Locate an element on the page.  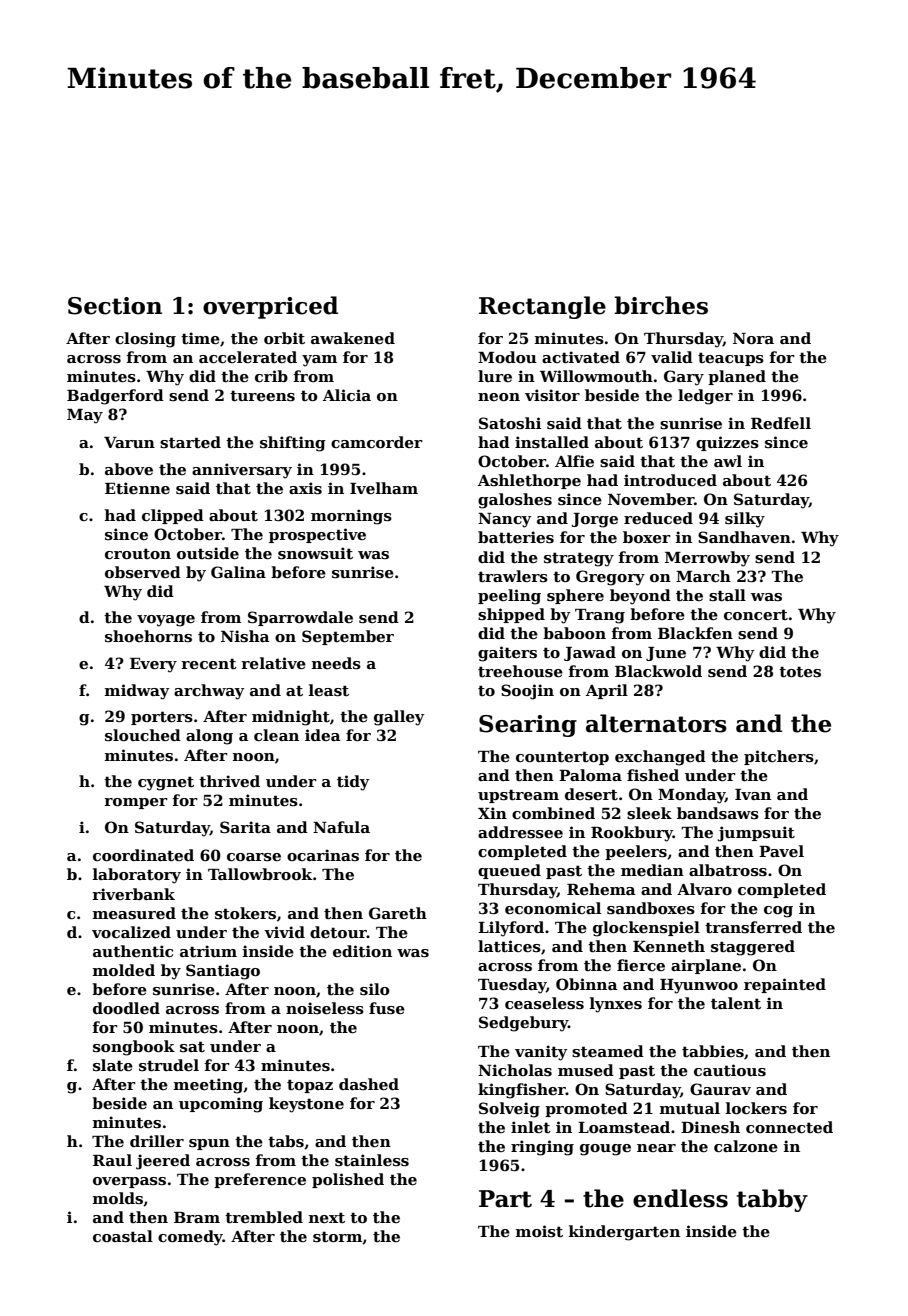
molded is located at coordinates (124, 970).
